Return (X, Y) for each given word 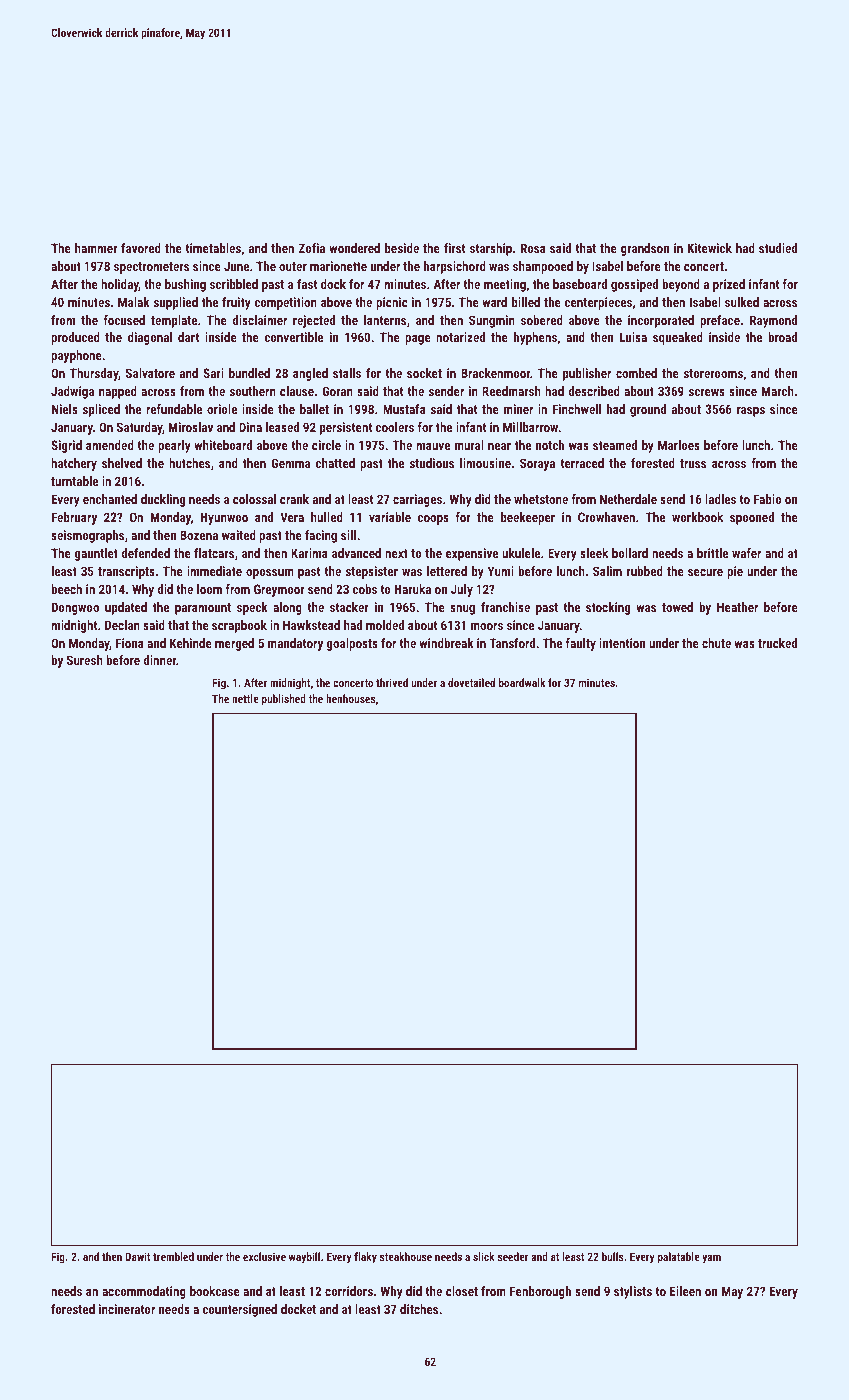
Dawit (138, 1256)
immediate (214, 571)
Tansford (512, 643)
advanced (356, 553)
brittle (712, 553)
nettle (245, 698)
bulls (613, 1256)
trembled (173, 1256)
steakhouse (406, 1256)
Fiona (130, 643)
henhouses (351, 698)
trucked (777, 643)
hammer (96, 248)
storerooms (713, 373)
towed (677, 607)
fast (307, 284)
